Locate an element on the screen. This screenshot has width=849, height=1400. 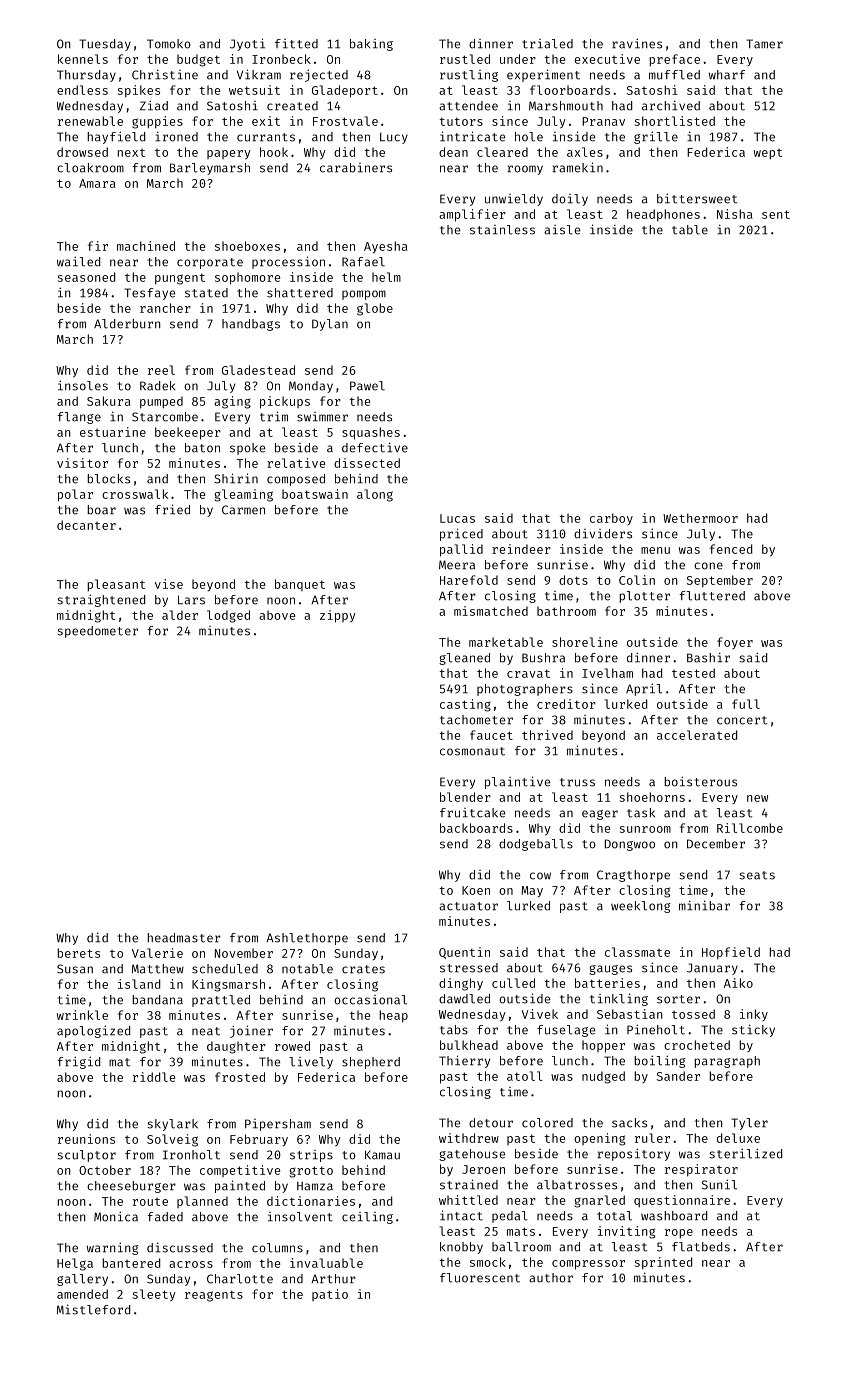
crosswalk is located at coordinates (135, 494).
